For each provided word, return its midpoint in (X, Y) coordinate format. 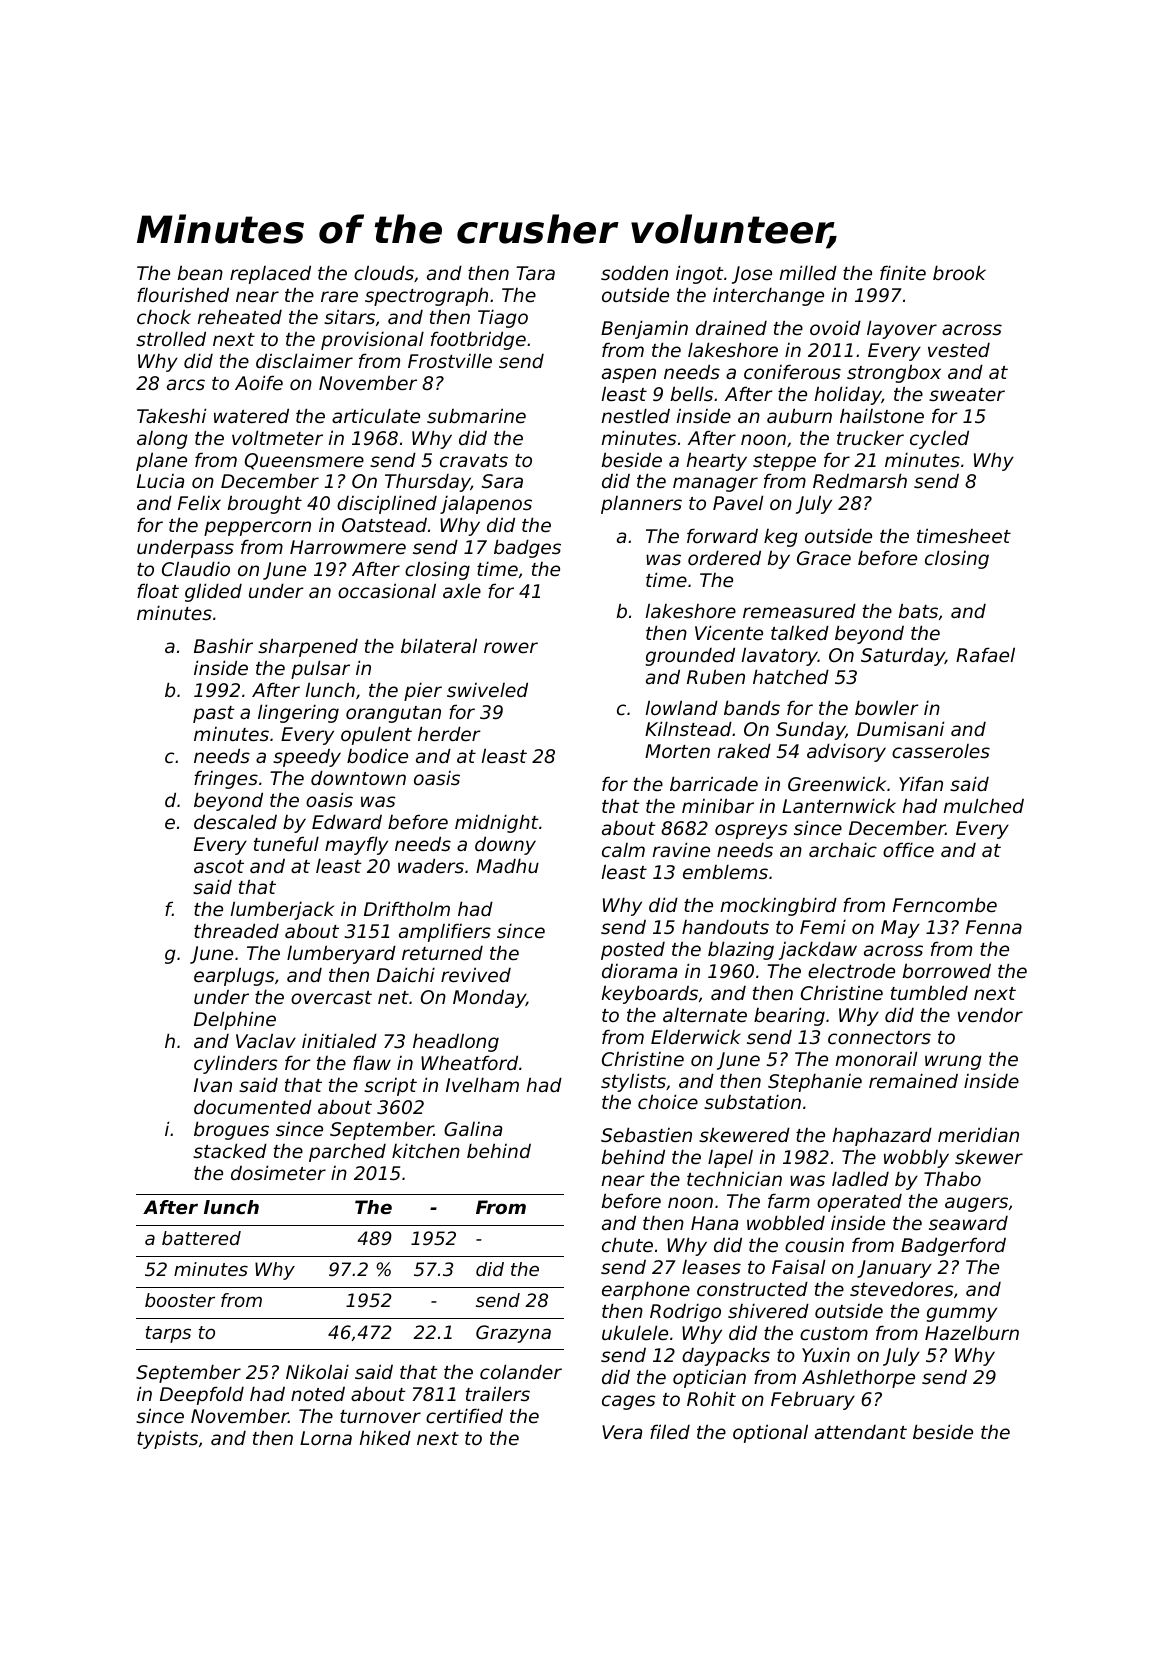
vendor (990, 1014)
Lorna (326, 1438)
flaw (372, 1062)
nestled (636, 415)
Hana (714, 1223)
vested (959, 350)
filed (670, 1431)
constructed (752, 1288)
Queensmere (304, 461)
